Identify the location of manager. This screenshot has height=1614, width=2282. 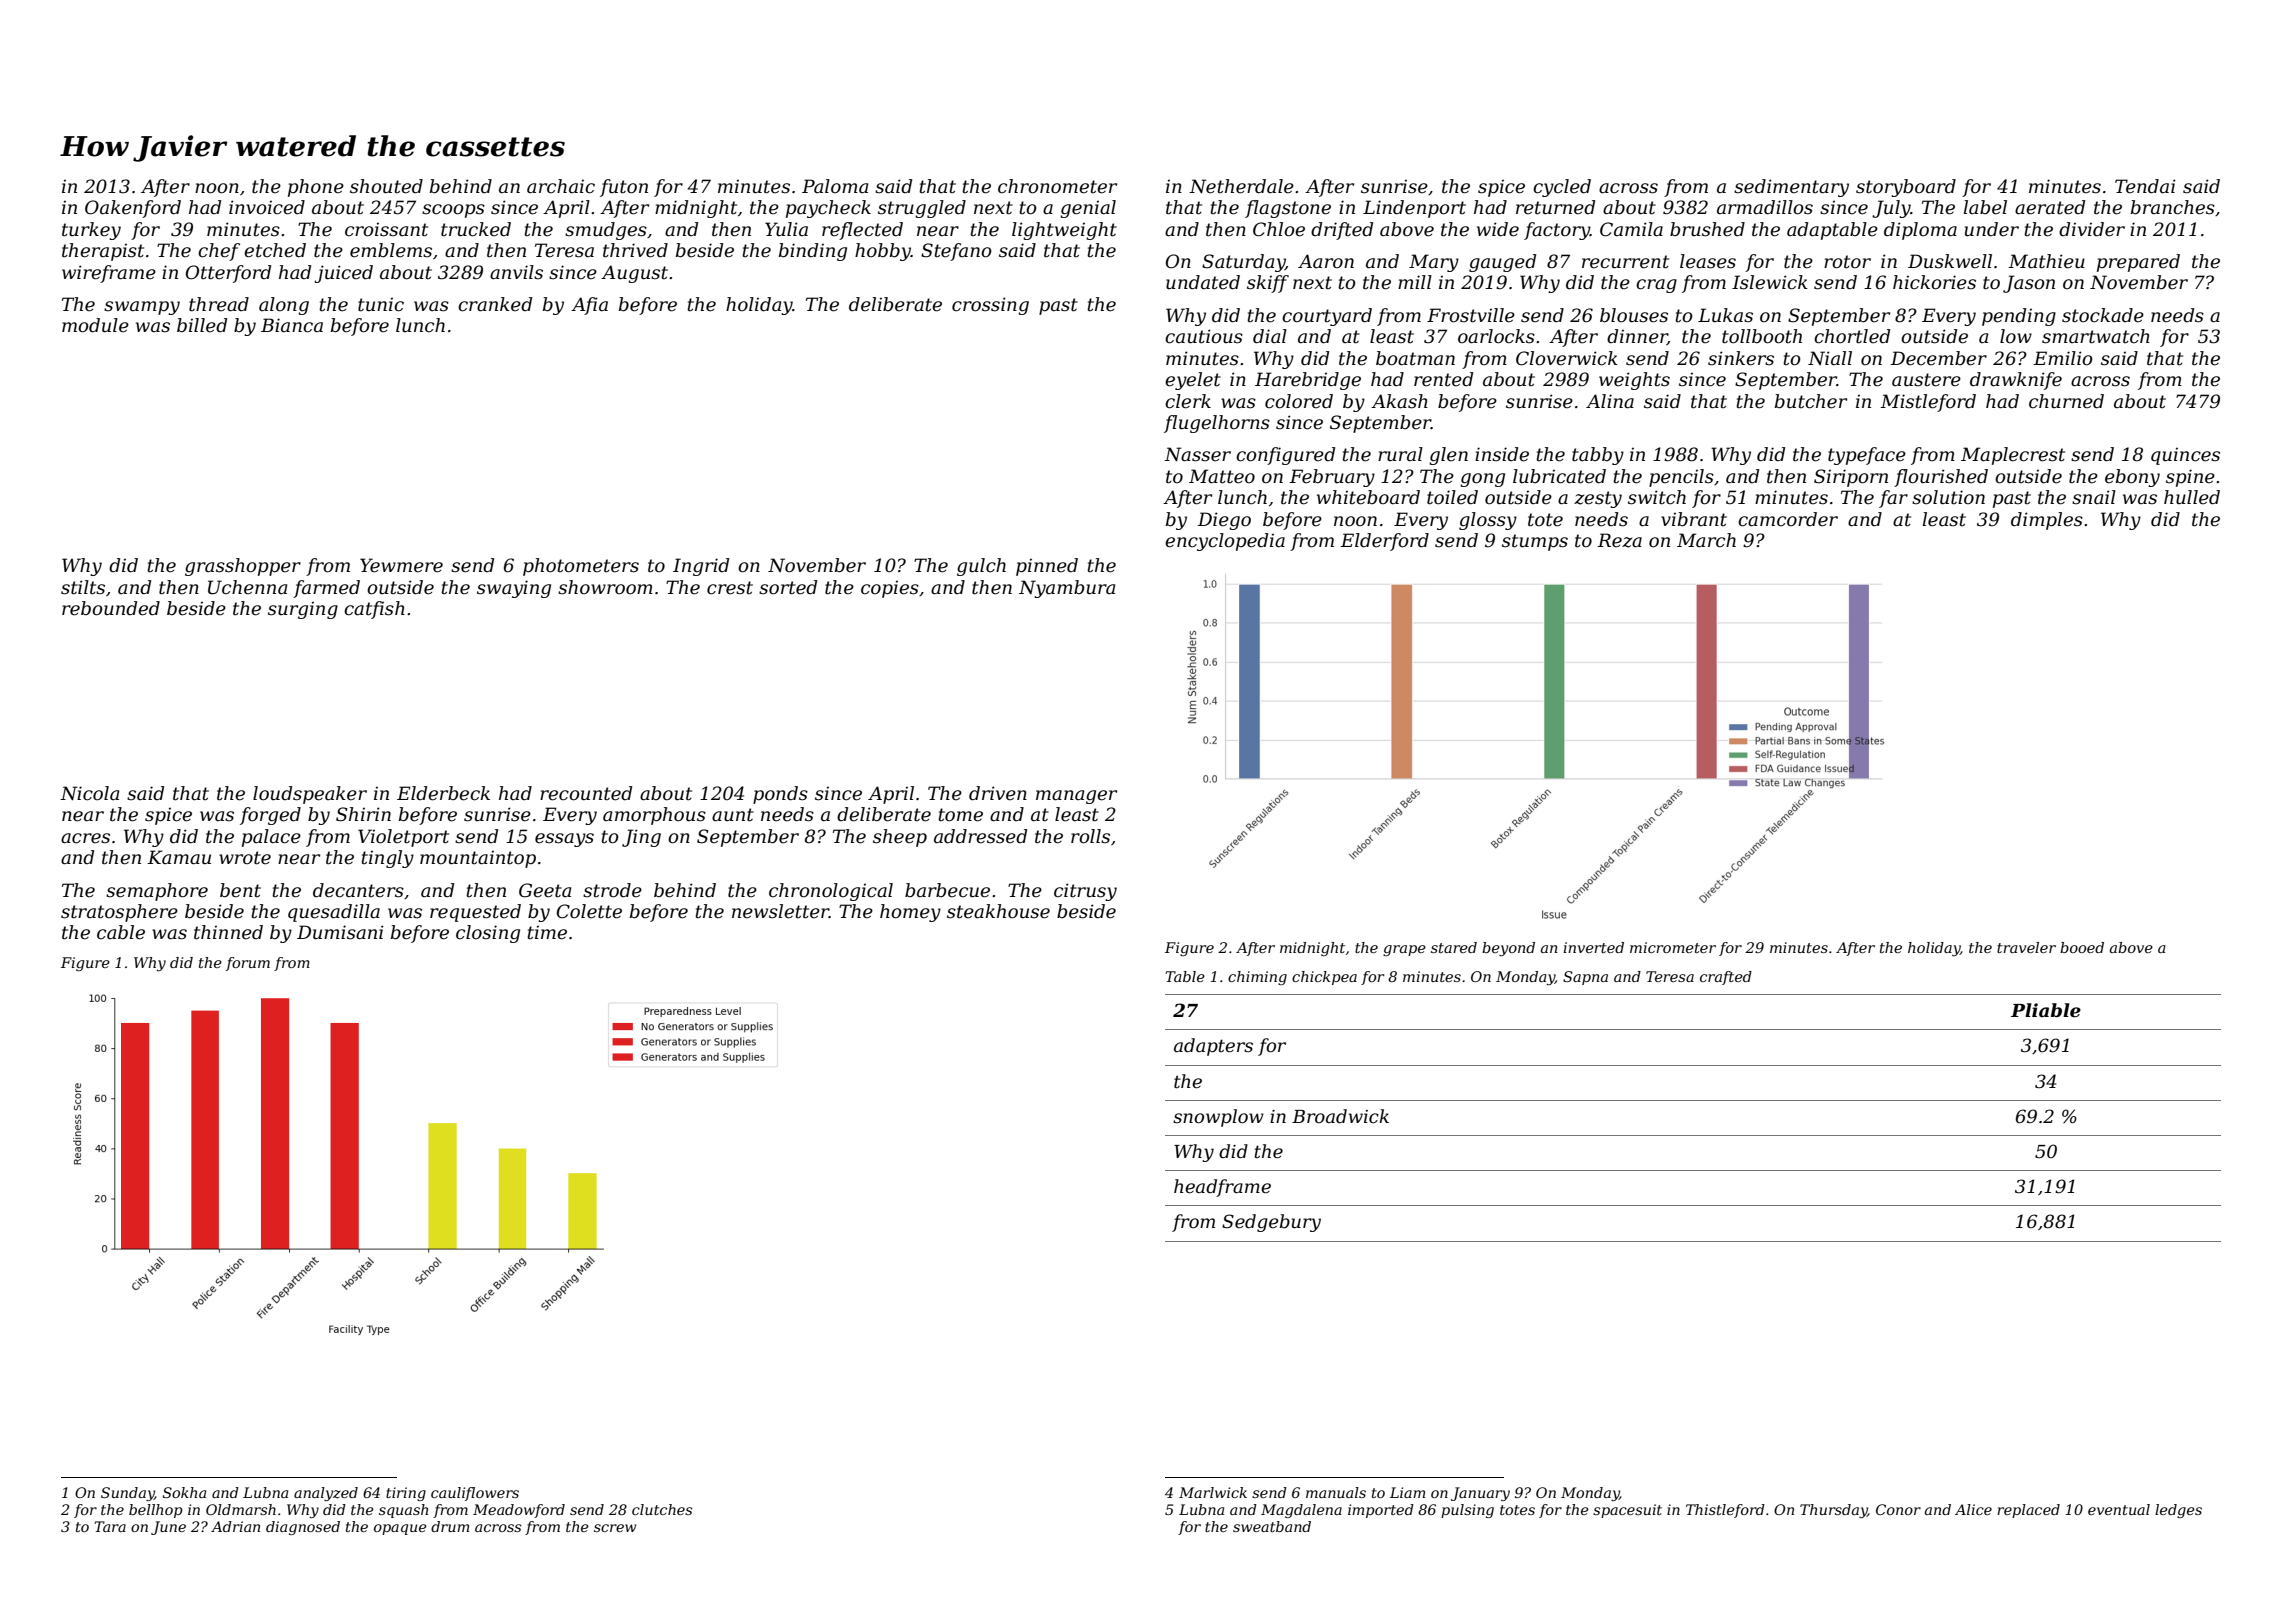
(1076, 797).
